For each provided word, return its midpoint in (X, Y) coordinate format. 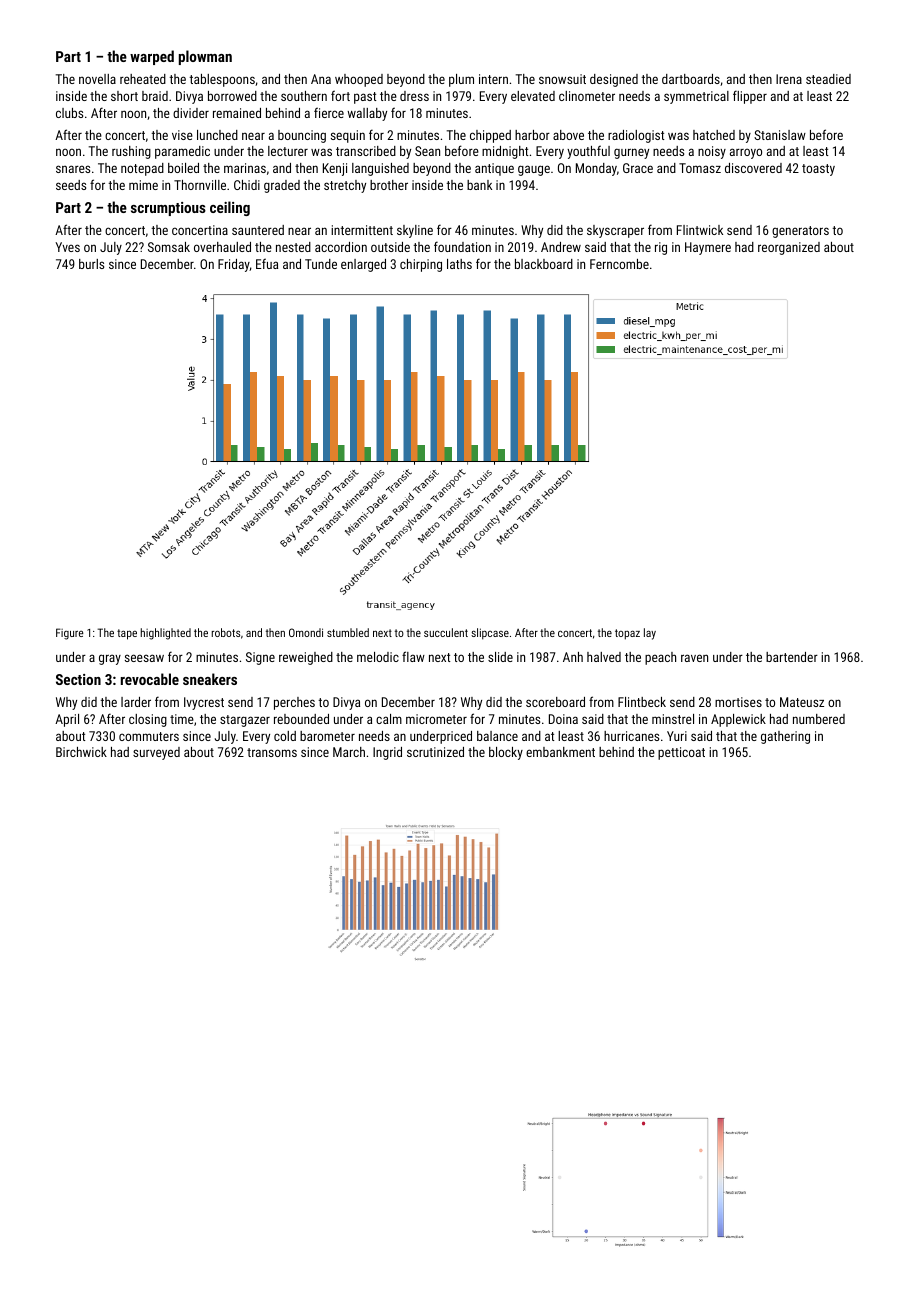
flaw (413, 656)
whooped (359, 80)
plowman (205, 57)
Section (78, 679)
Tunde (321, 264)
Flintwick (700, 230)
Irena (789, 79)
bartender (792, 657)
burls (91, 264)
